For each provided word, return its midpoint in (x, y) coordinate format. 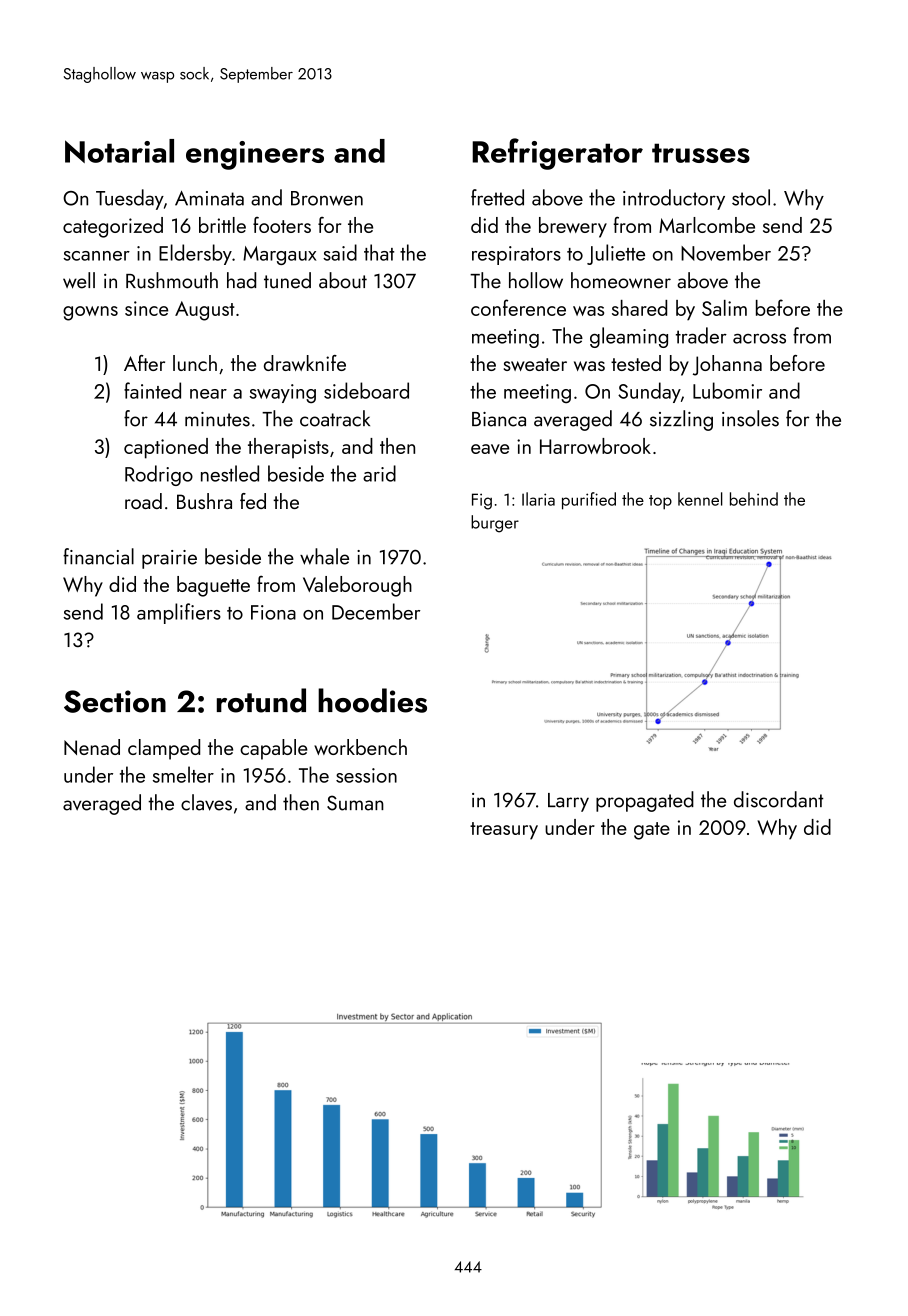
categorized (113, 227)
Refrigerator (557, 154)
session (366, 775)
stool (751, 197)
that (379, 252)
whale (324, 556)
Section (115, 701)
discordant (778, 799)
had (241, 280)
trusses (701, 153)
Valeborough (357, 586)
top (660, 502)
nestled (230, 473)
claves (206, 802)
